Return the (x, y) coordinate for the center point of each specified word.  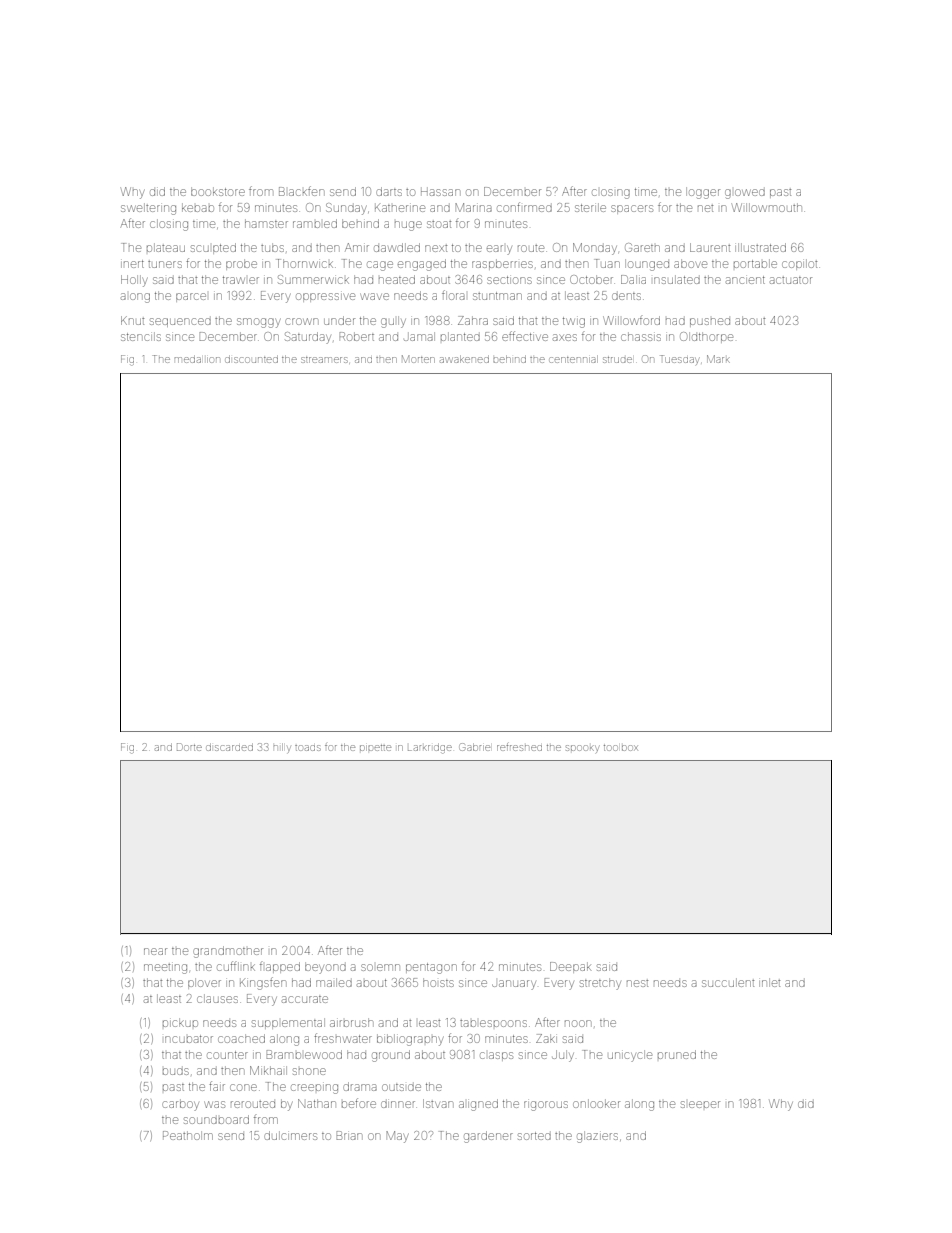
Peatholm (188, 1135)
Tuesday (680, 360)
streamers (324, 360)
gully (393, 322)
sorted (534, 1136)
